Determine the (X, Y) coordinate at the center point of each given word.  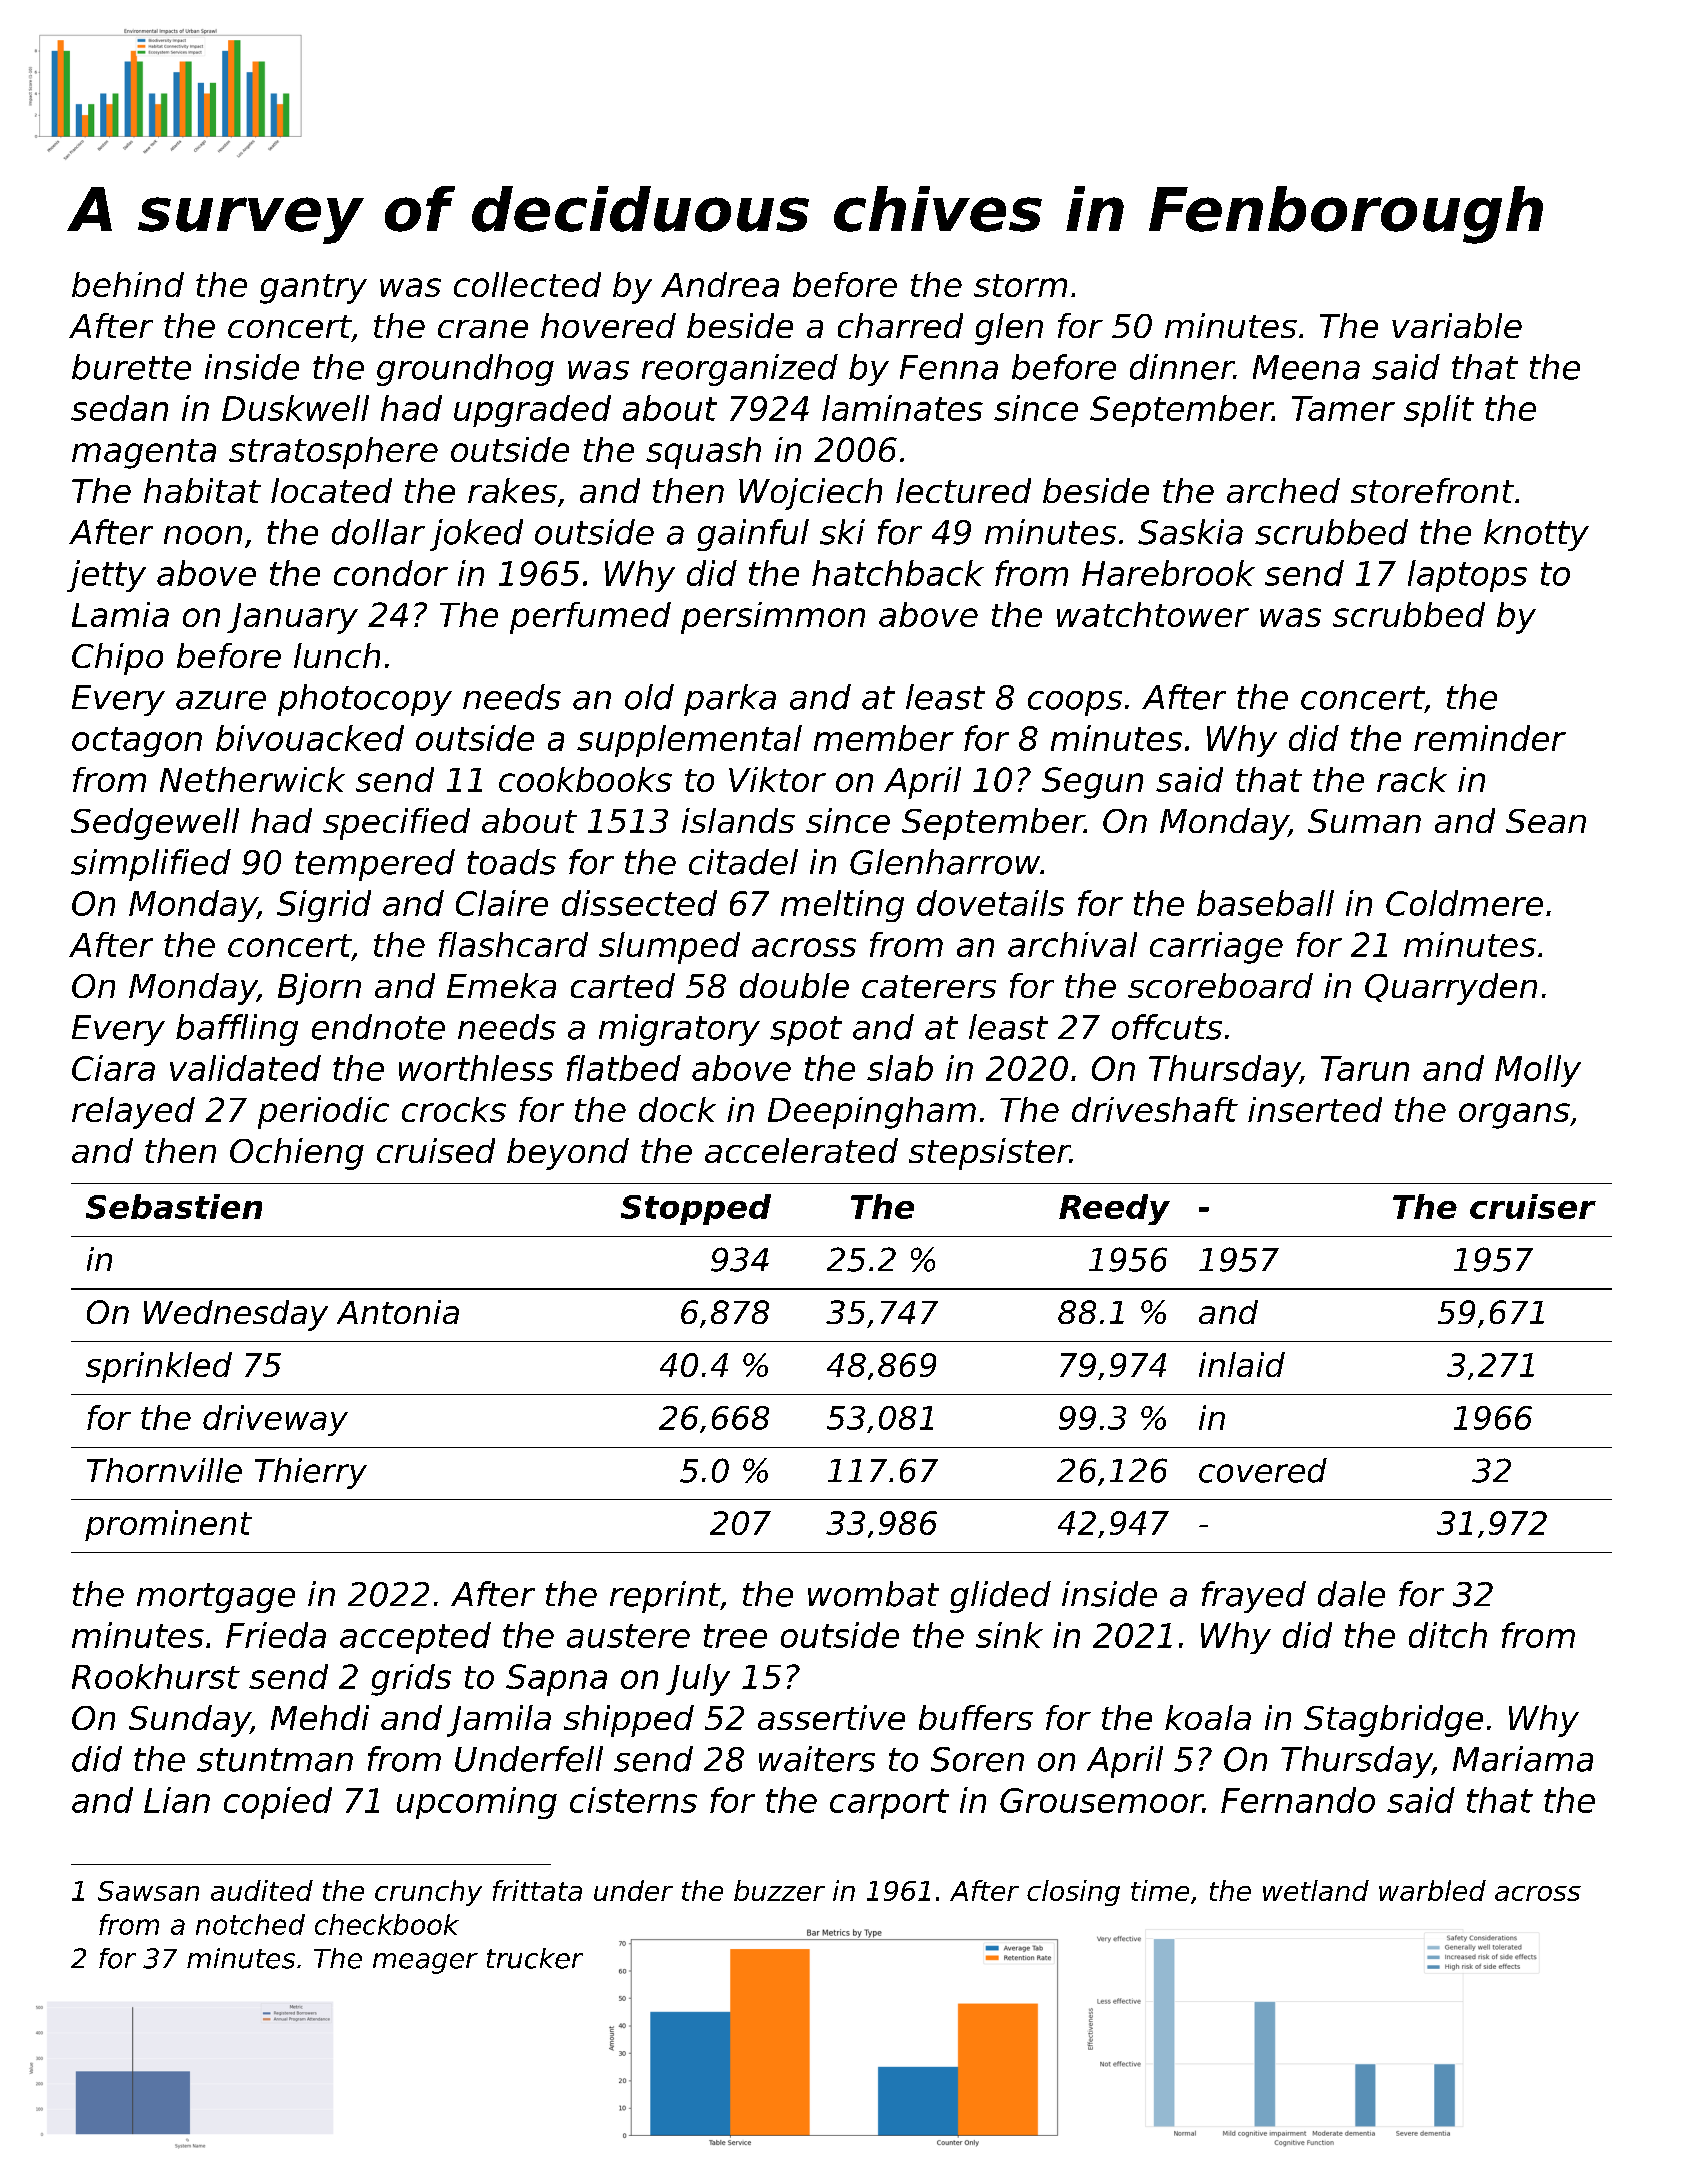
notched (250, 1924)
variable (1457, 325)
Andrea (720, 284)
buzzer (779, 1890)
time (1160, 1890)
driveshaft (1155, 1109)
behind (128, 284)
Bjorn (319, 989)
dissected (639, 903)
